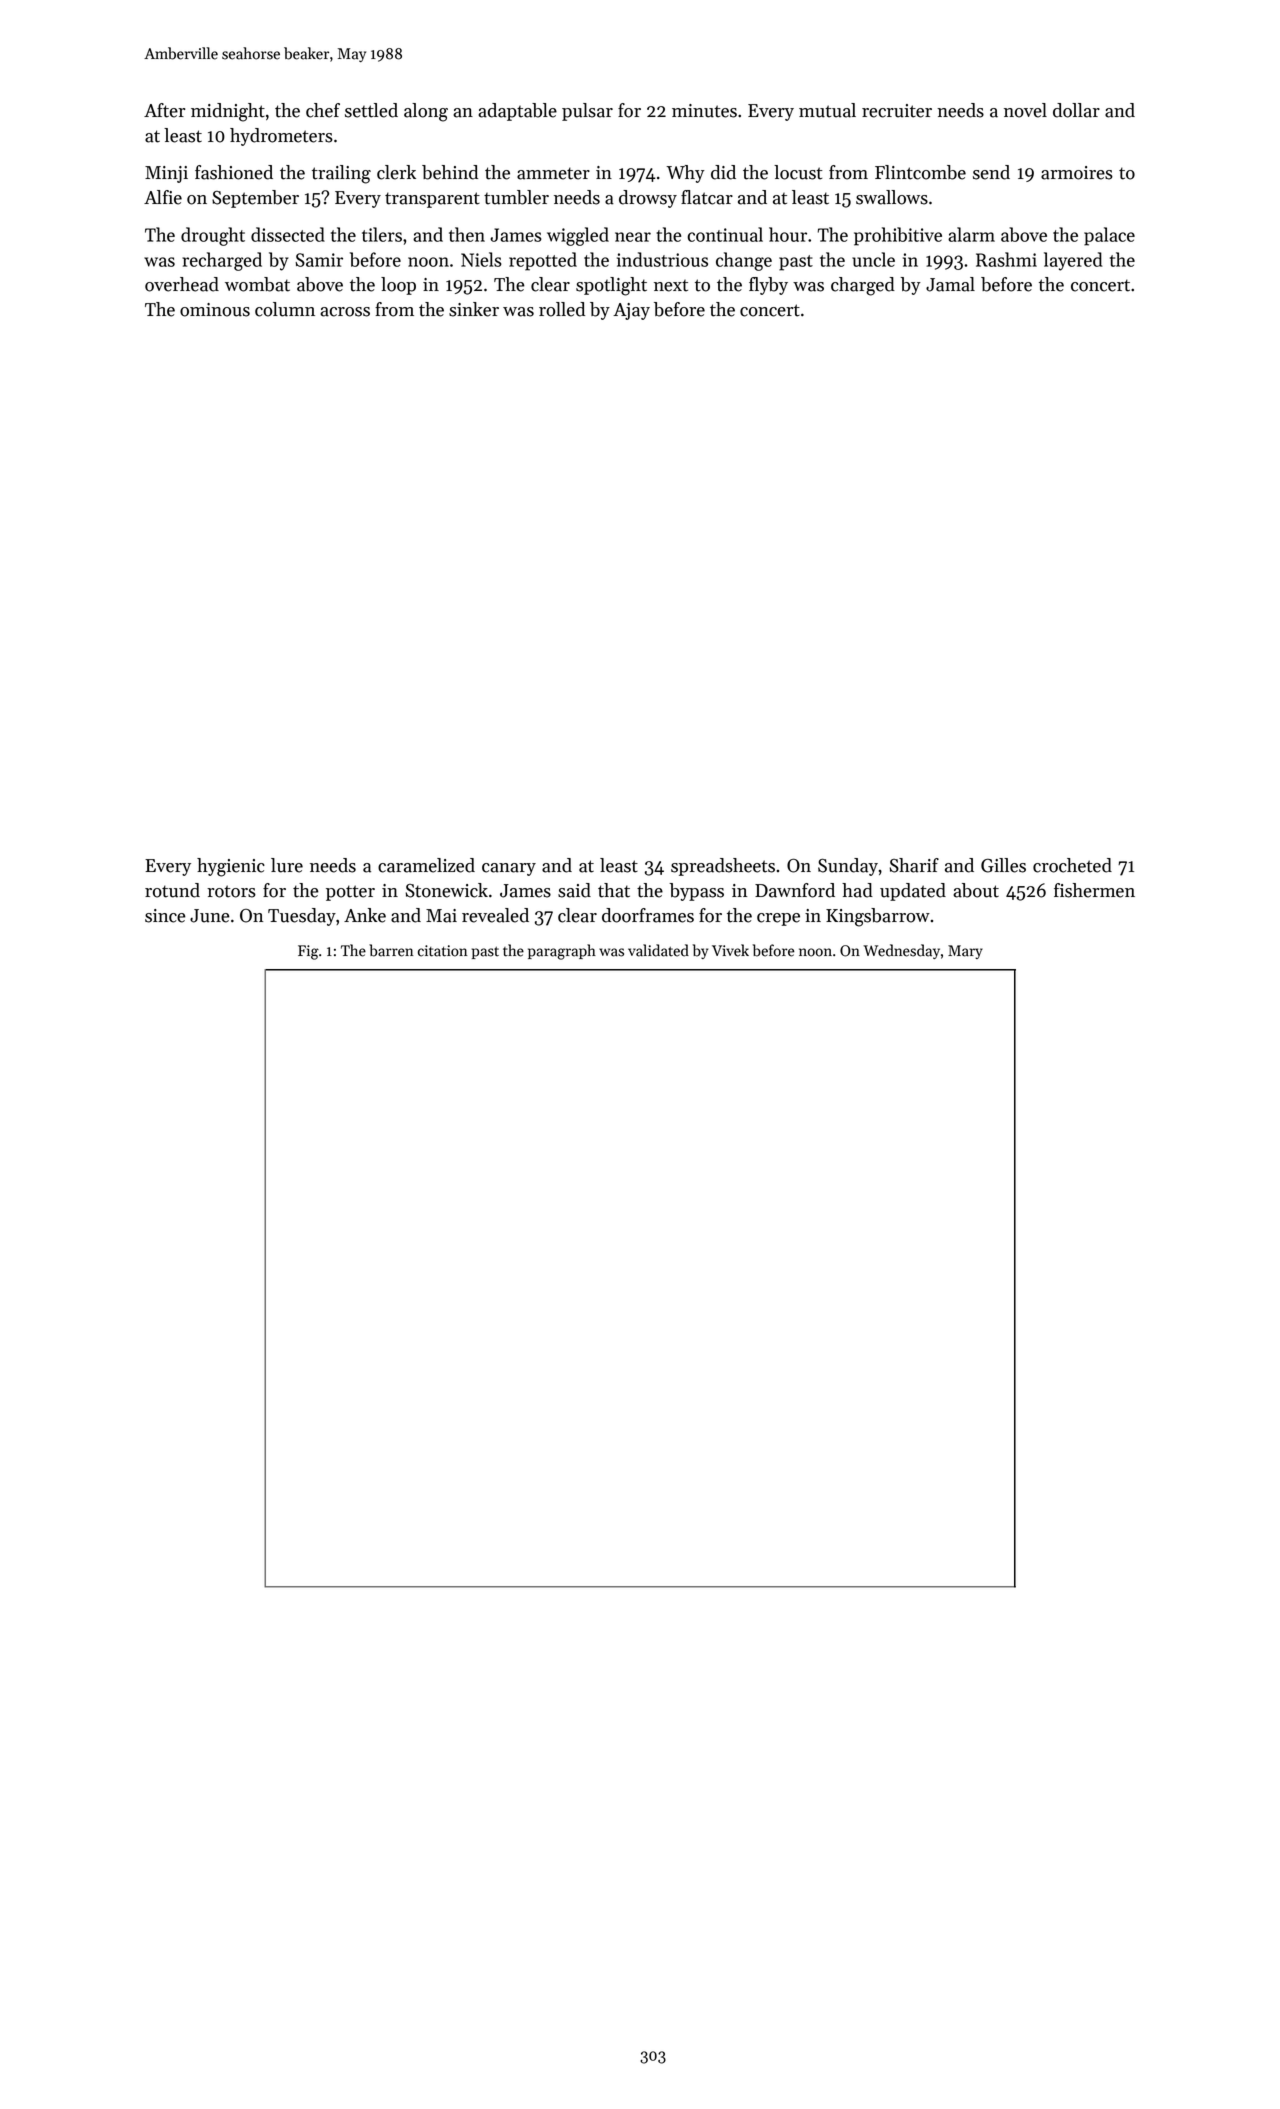 This image has width=1280, height=2109. Describe the element at coordinates (768, 286) in the image. I see `flyby` at that location.
